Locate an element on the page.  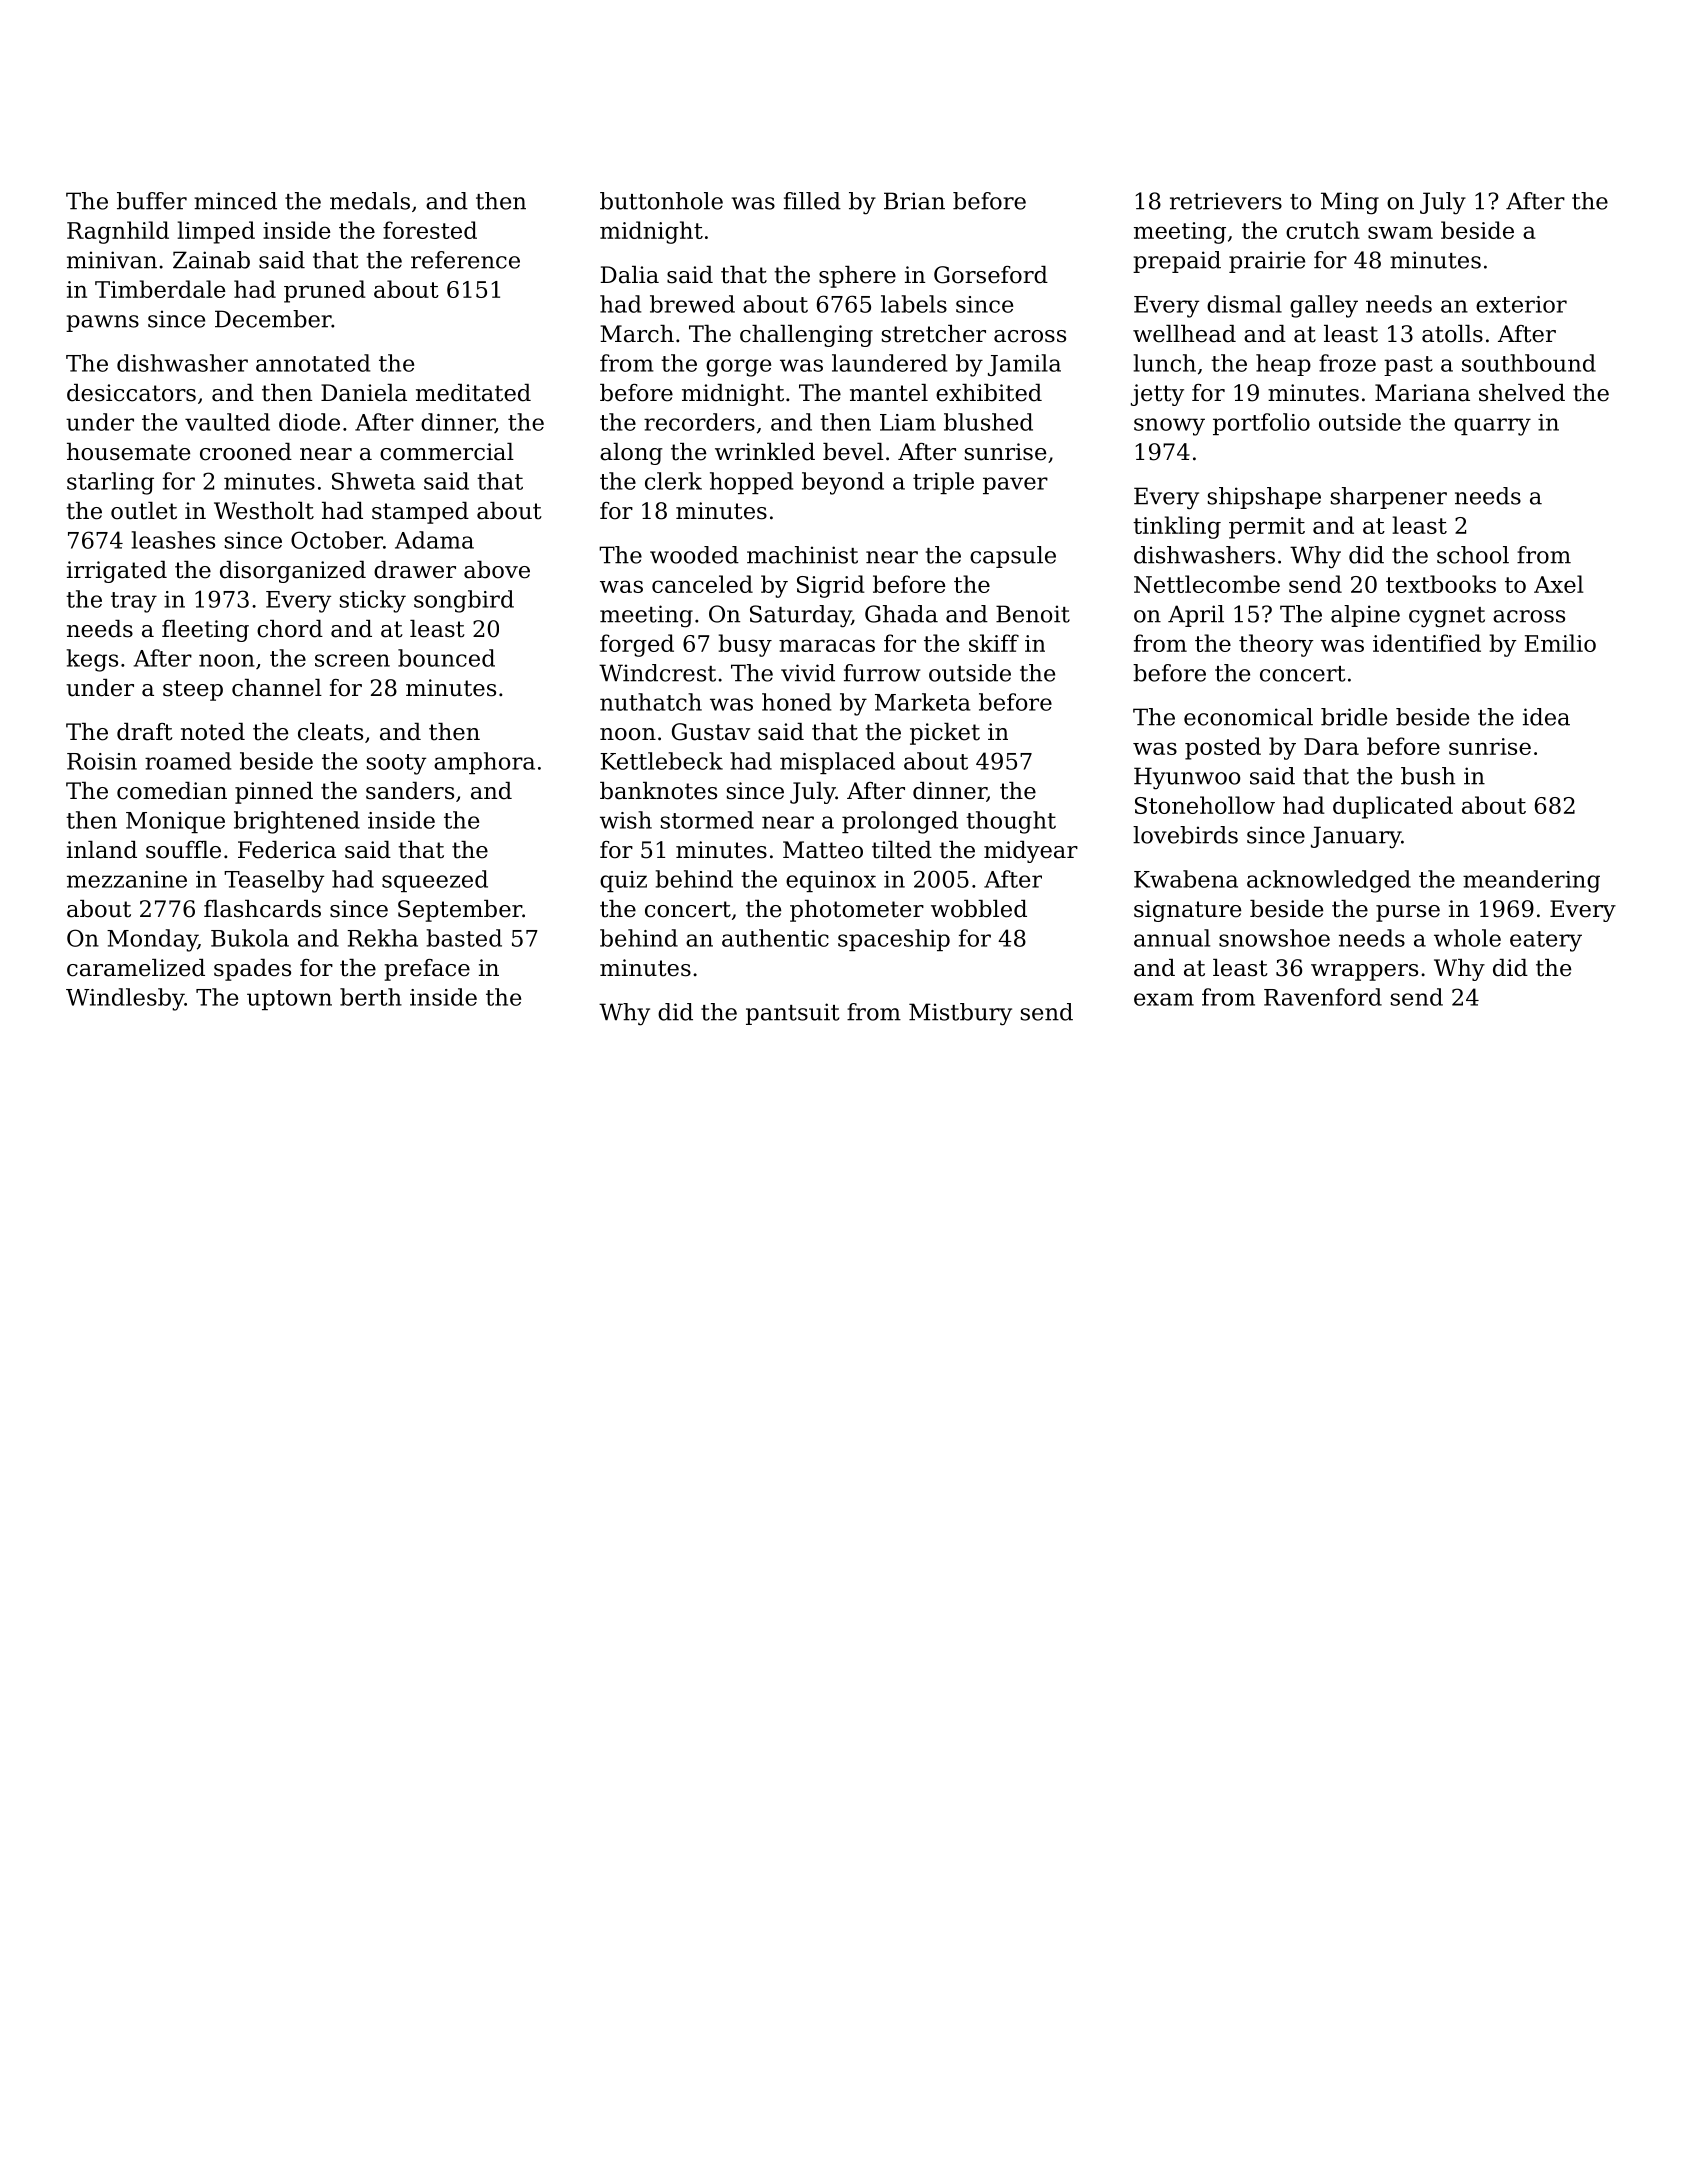
pantsuit is located at coordinates (792, 1014).
